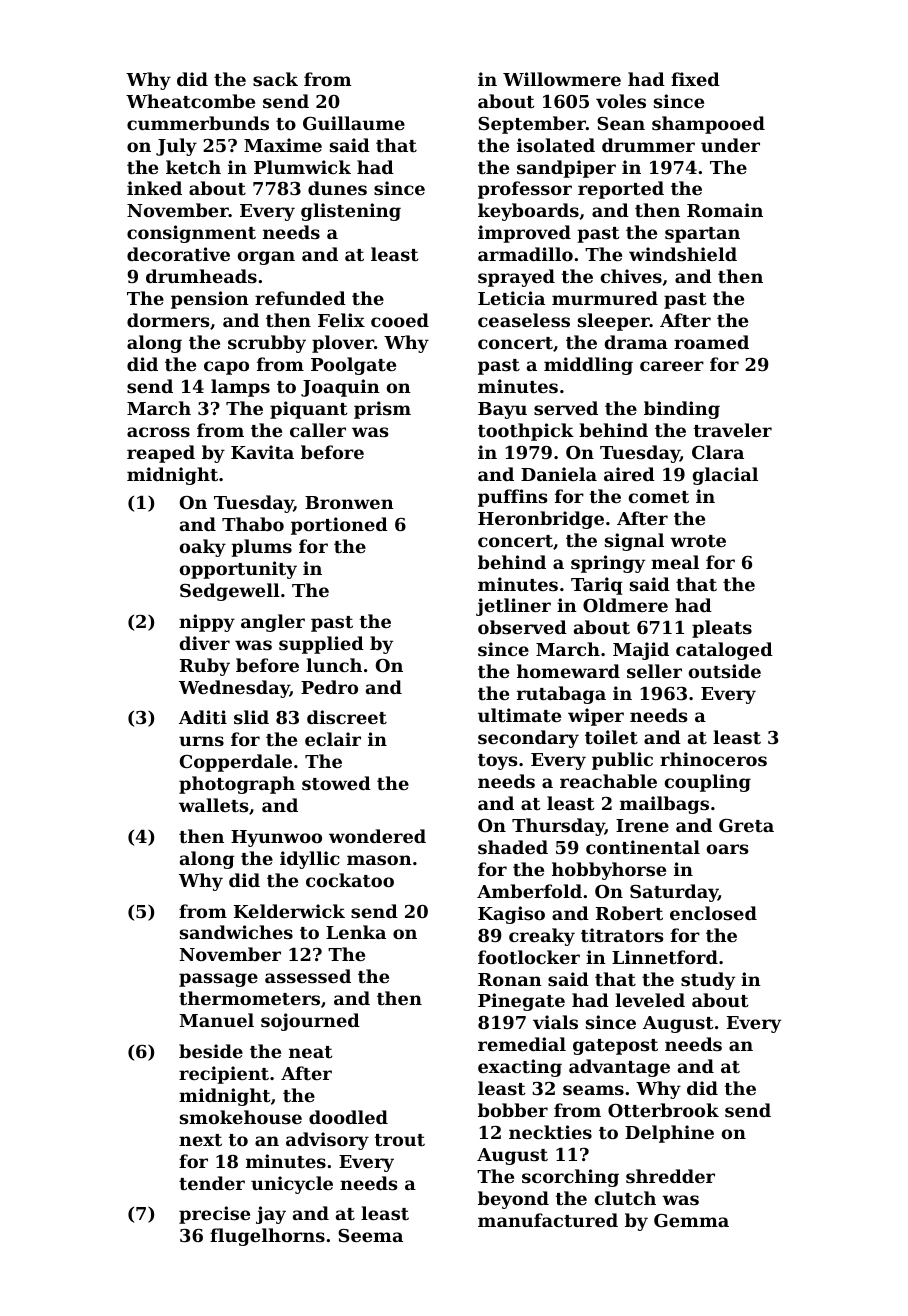  I want to click on pension, so click(210, 300).
